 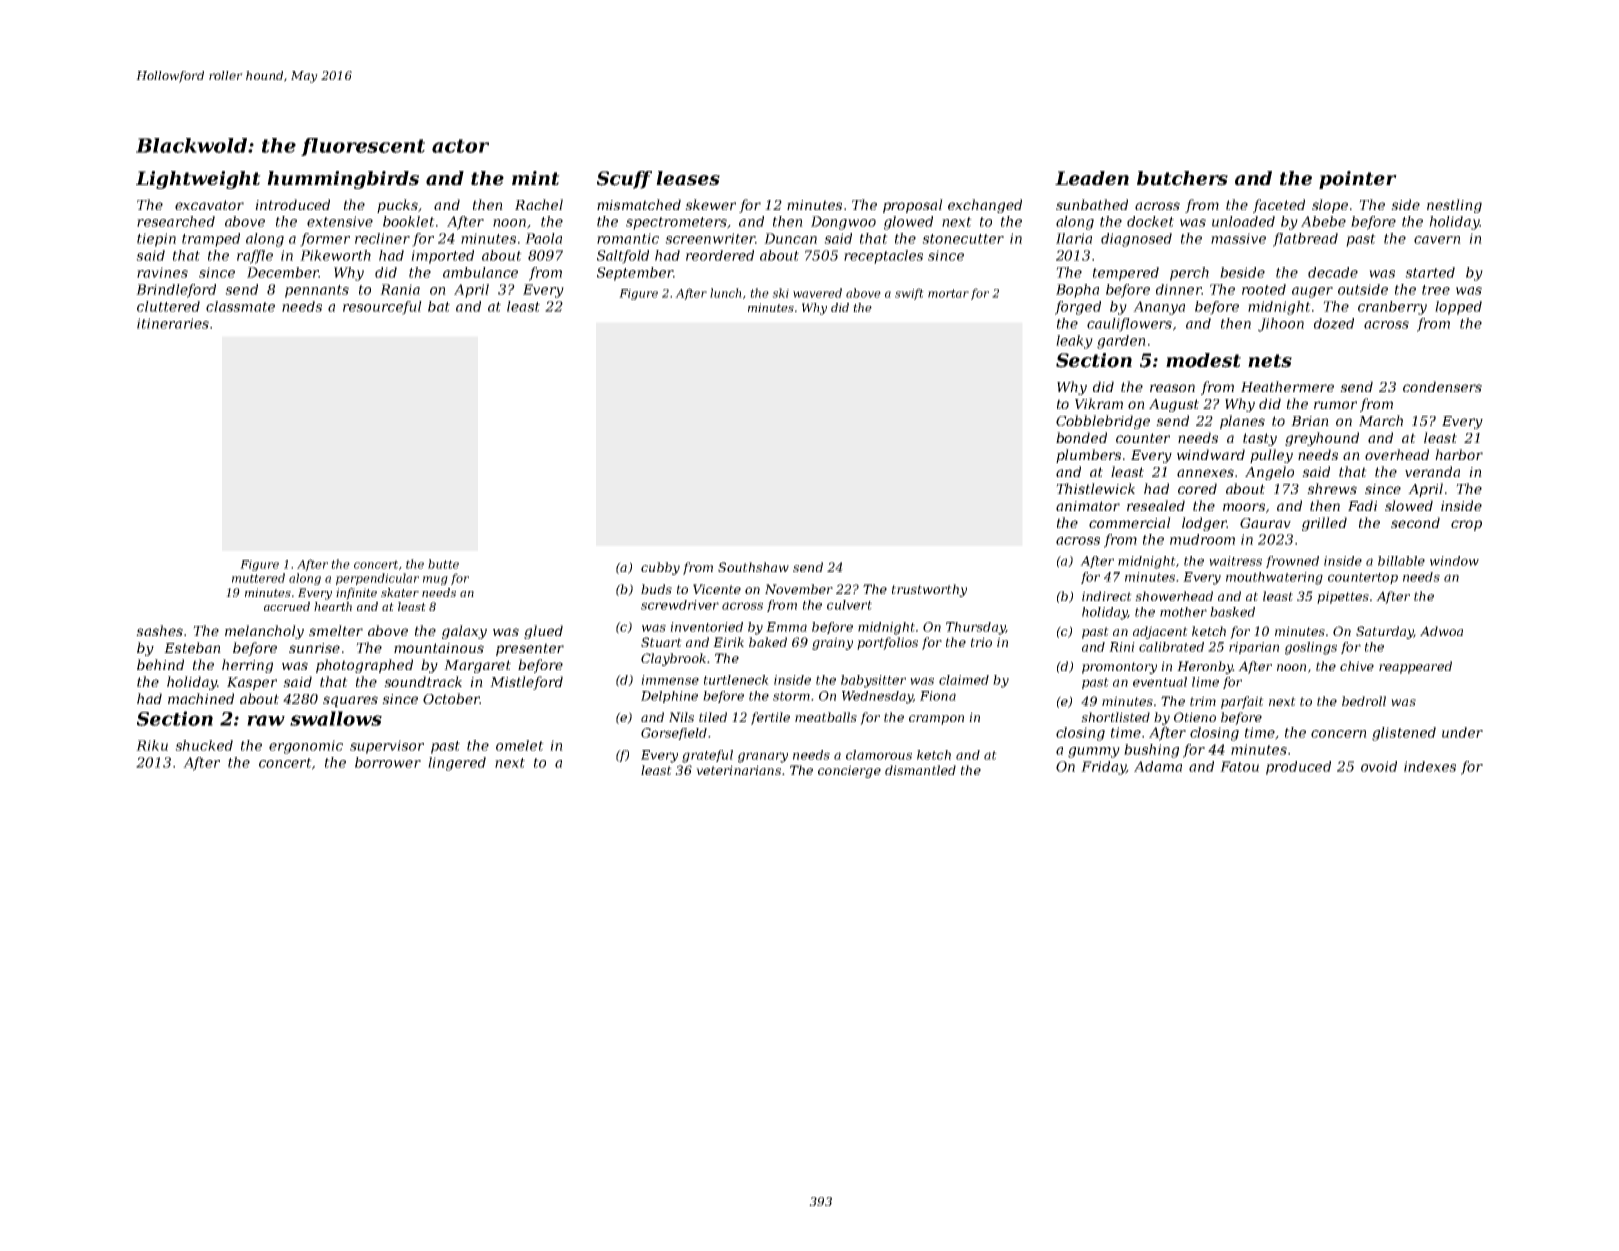 I want to click on September, so click(x=635, y=274).
